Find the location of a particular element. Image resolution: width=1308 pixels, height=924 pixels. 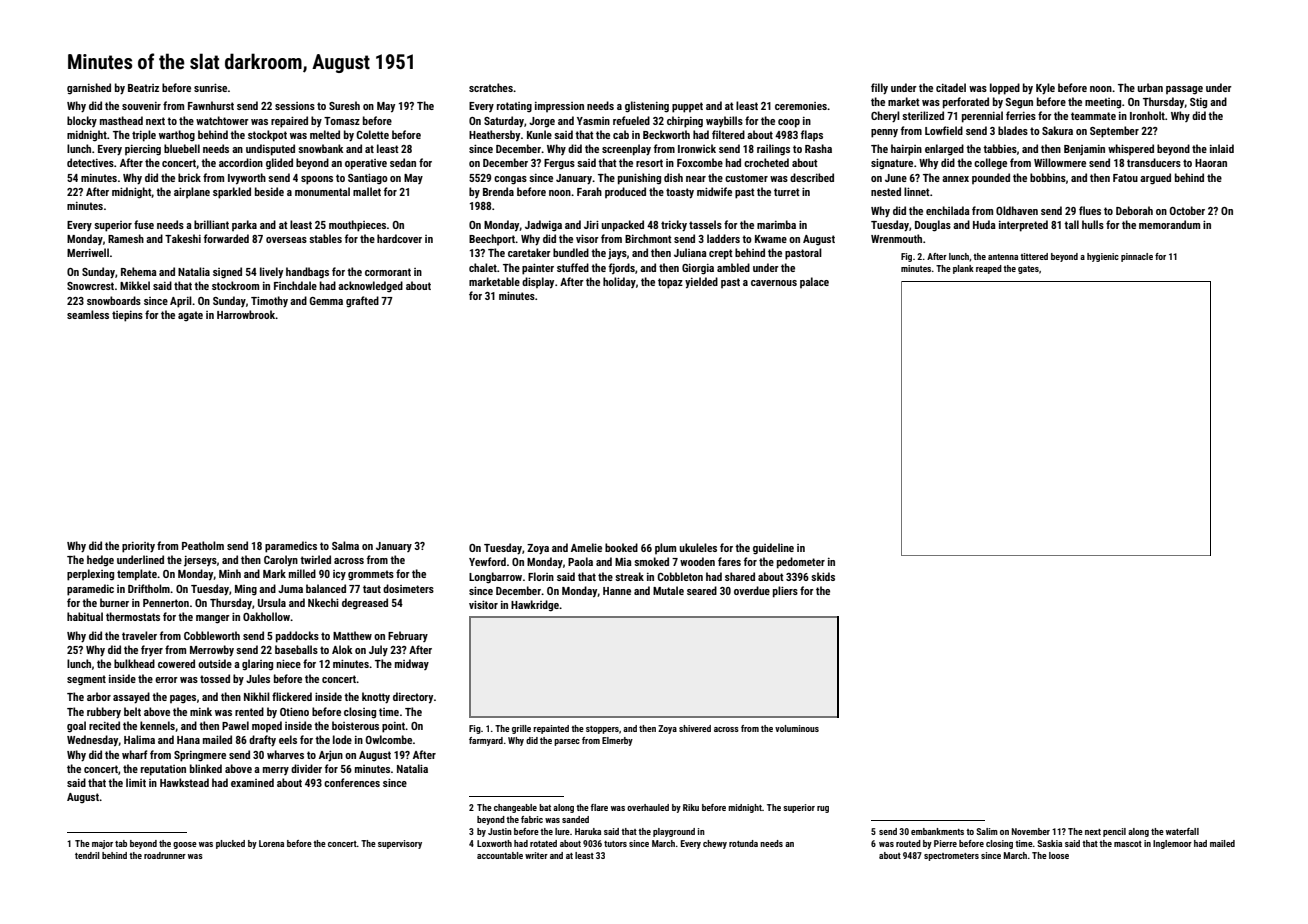

inlaid is located at coordinates (1222, 148).
